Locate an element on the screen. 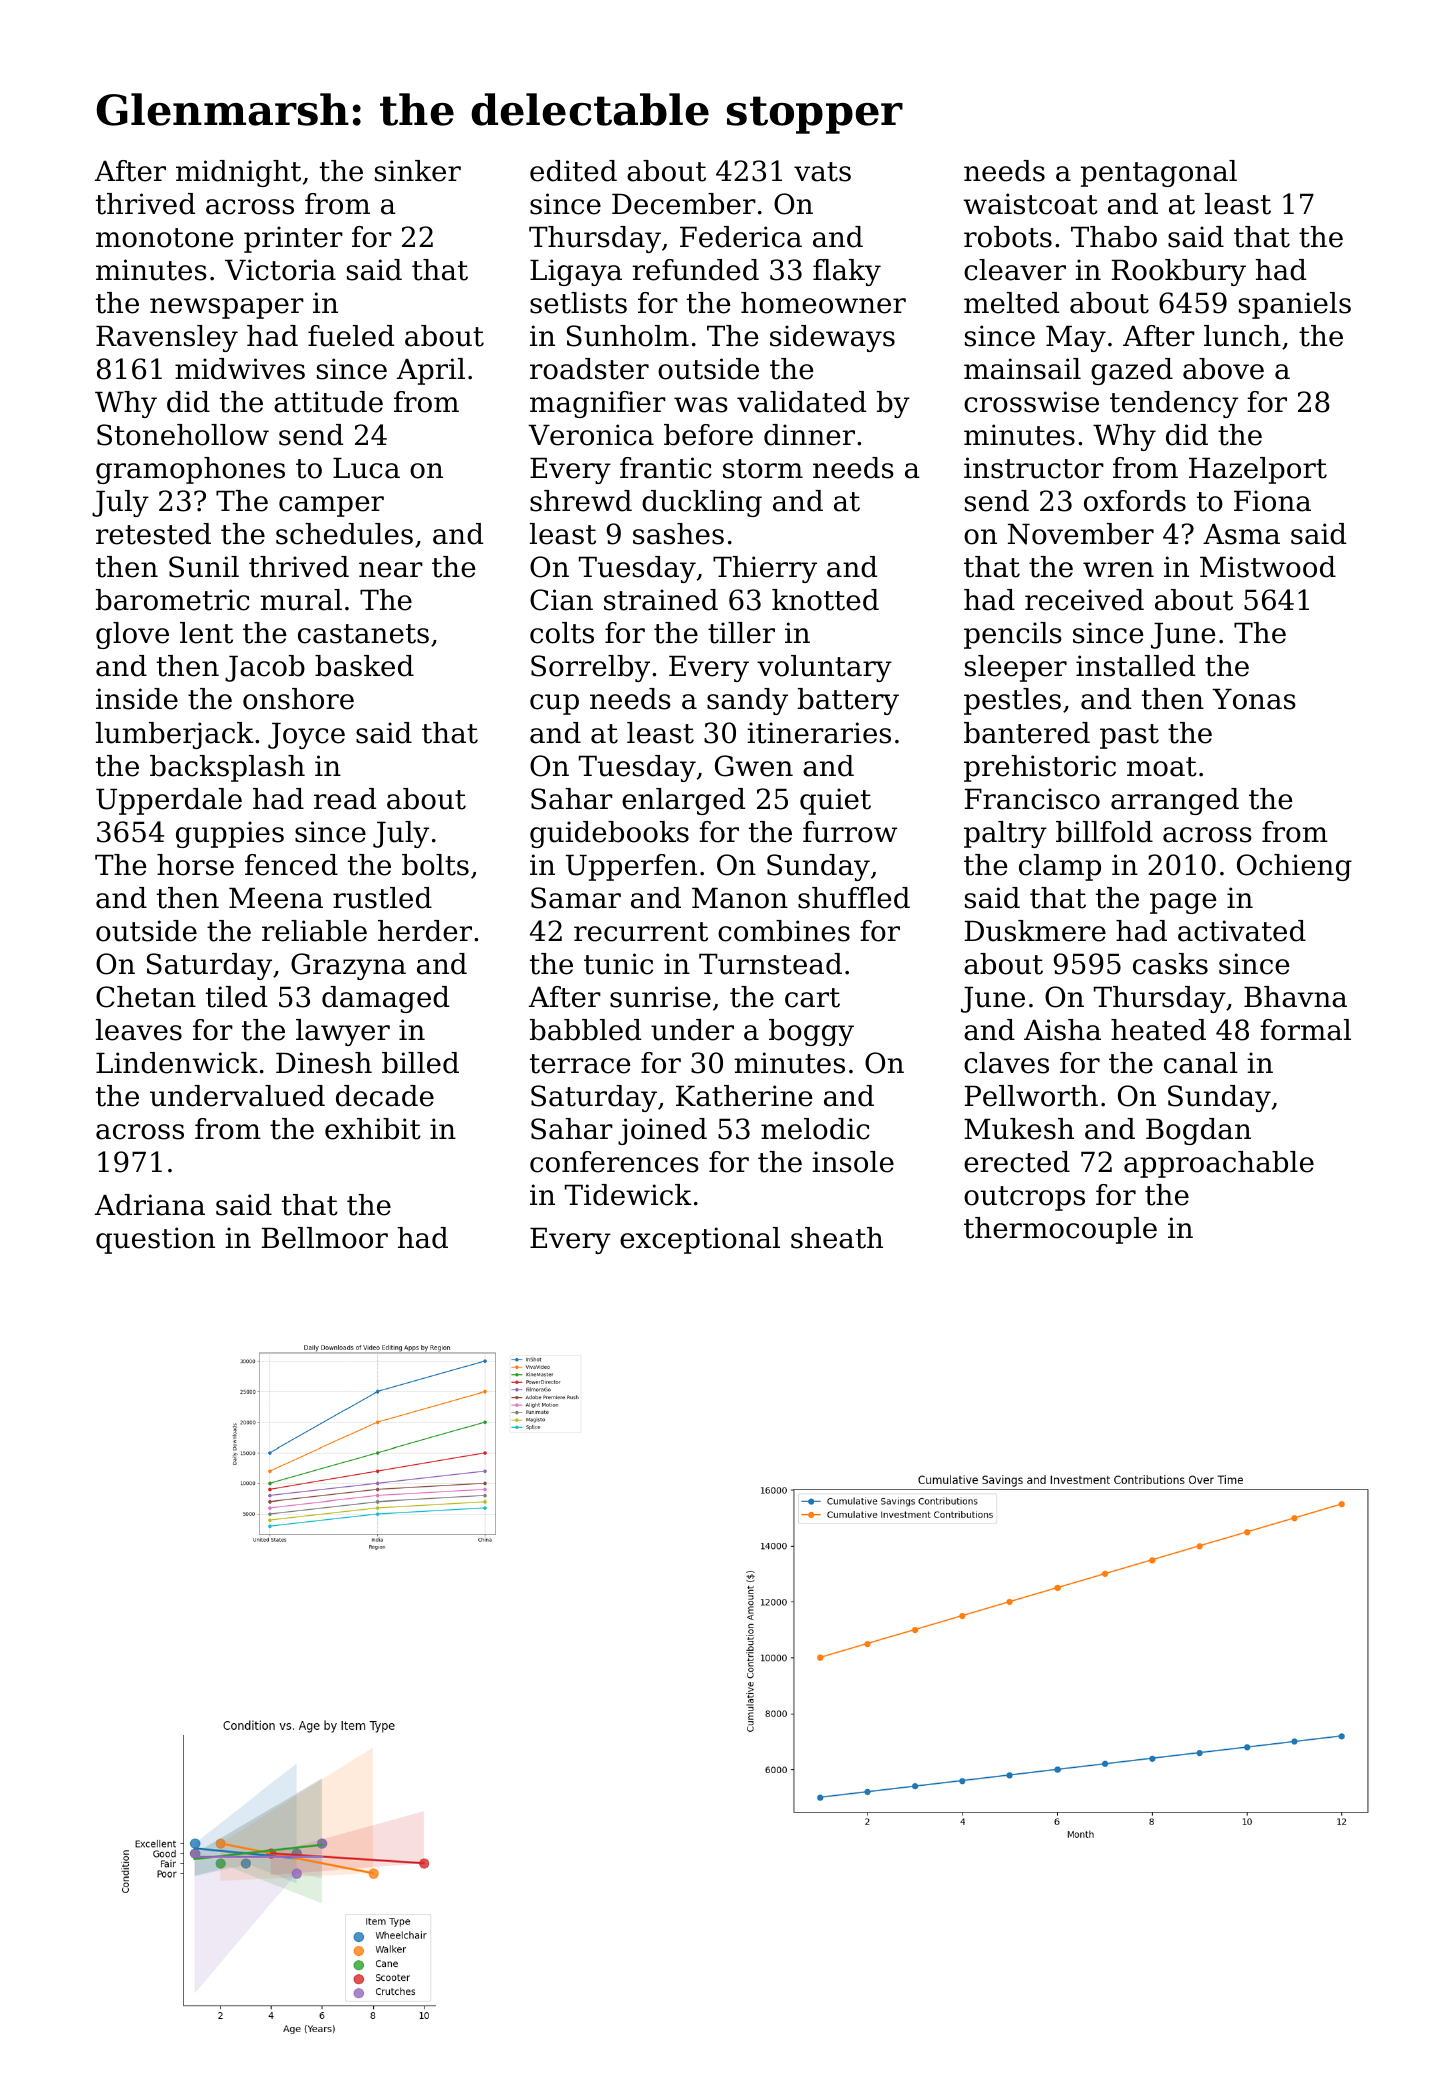 This screenshot has width=1450, height=2100. read is located at coordinates (345, 799).
